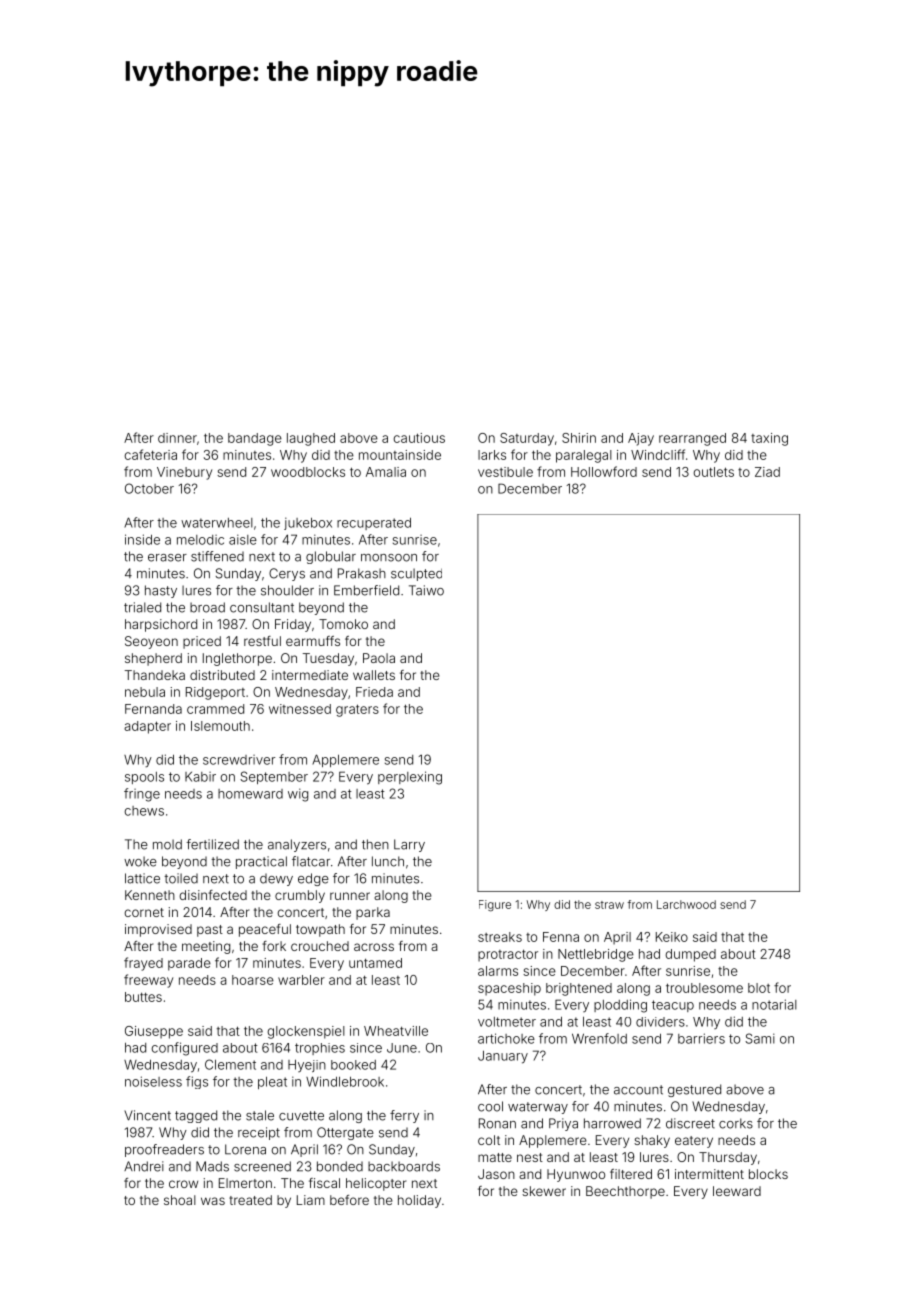 Image resolution: width=924 pixels, height=1314 pixels. I want to click on mold, so click(167, 844).
